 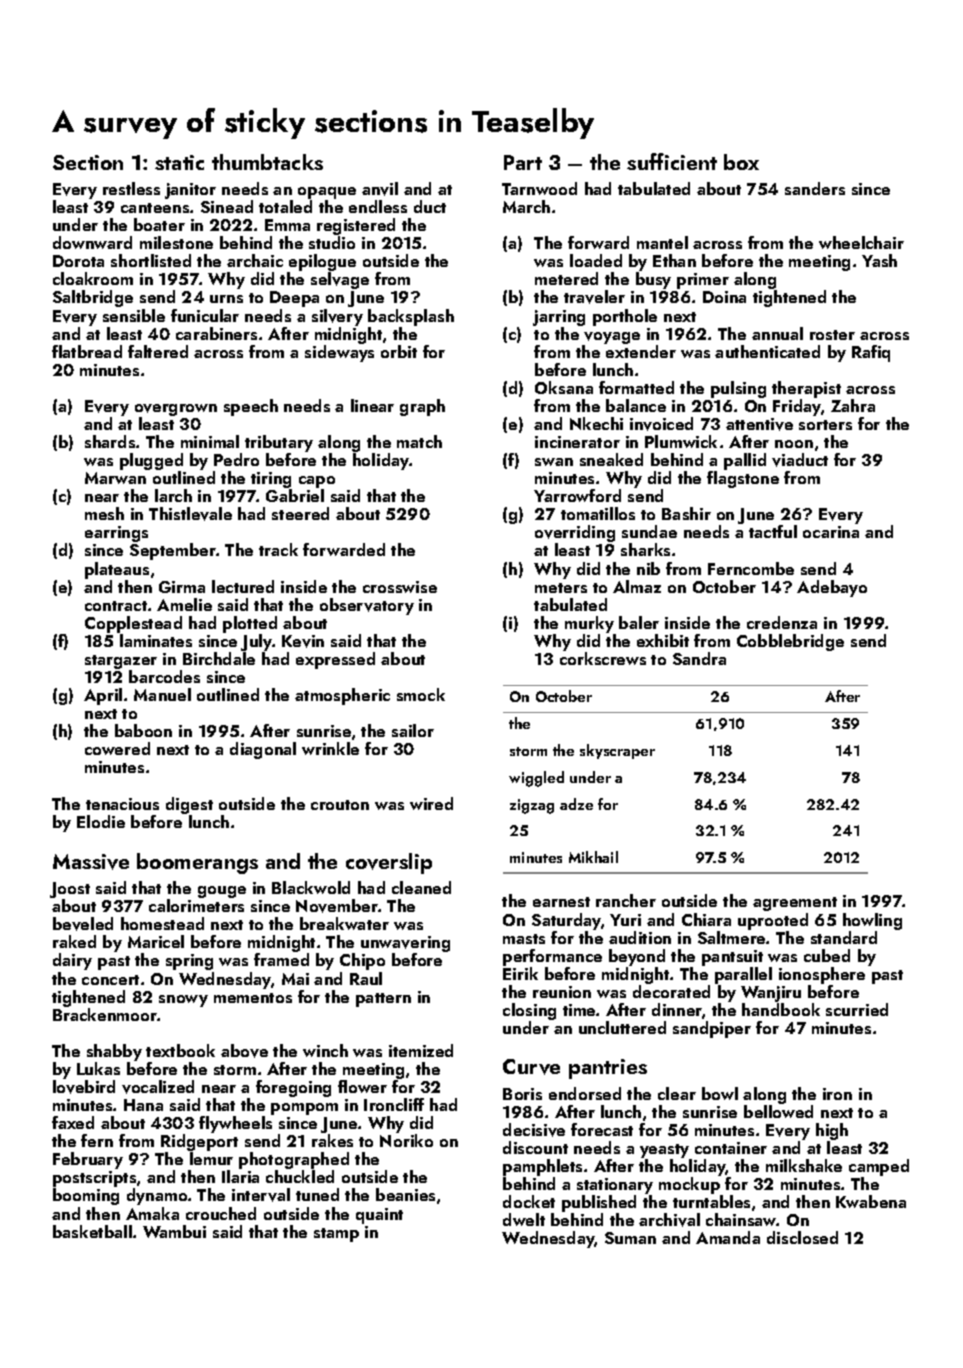 I want to click on Wambui, so click(x=174, y=1231).
